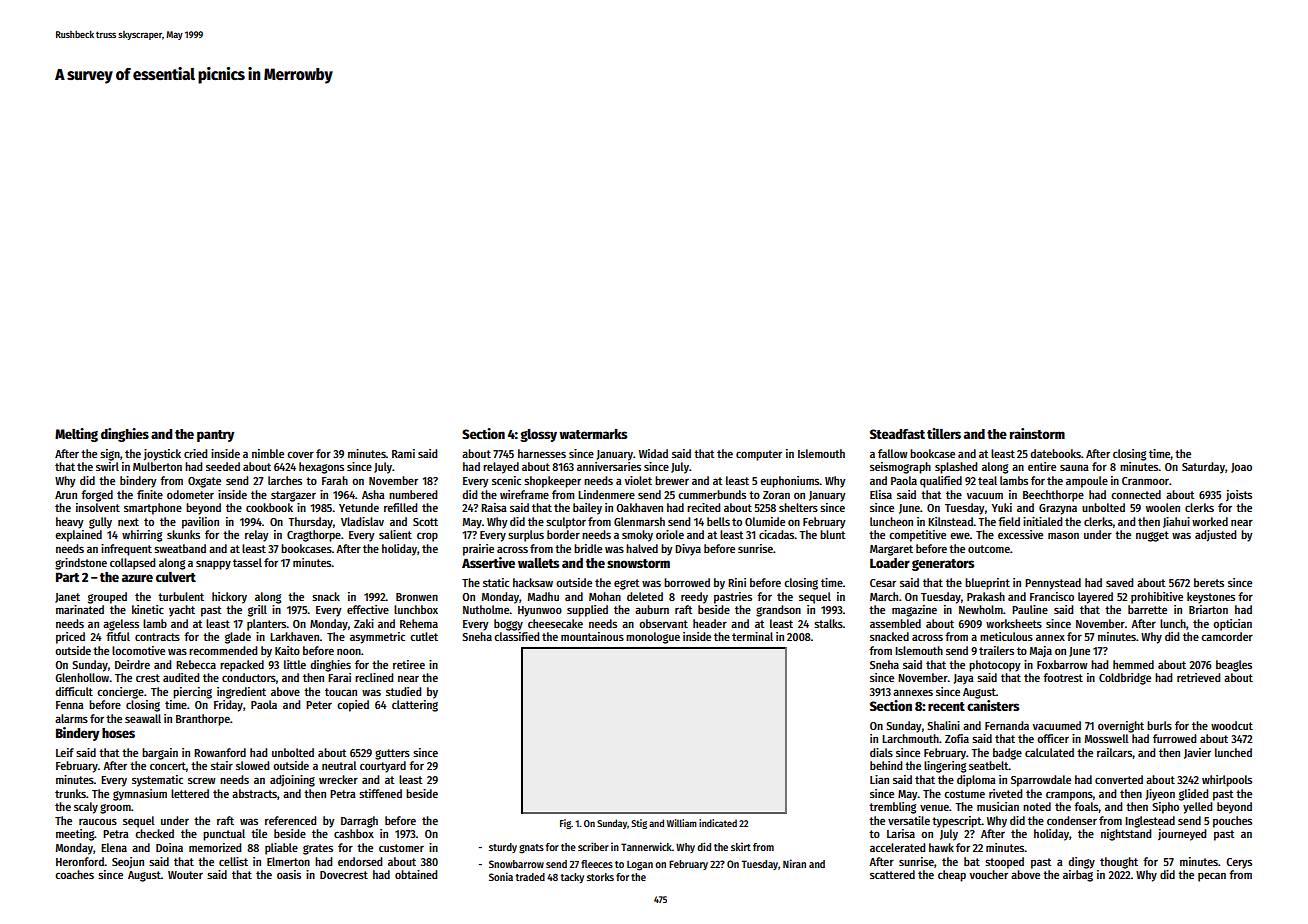 This screenshot has width=1308, height=924. Describe the element at coordinates (566, 523) in the screenshot. I see `sculptor` at that location.
